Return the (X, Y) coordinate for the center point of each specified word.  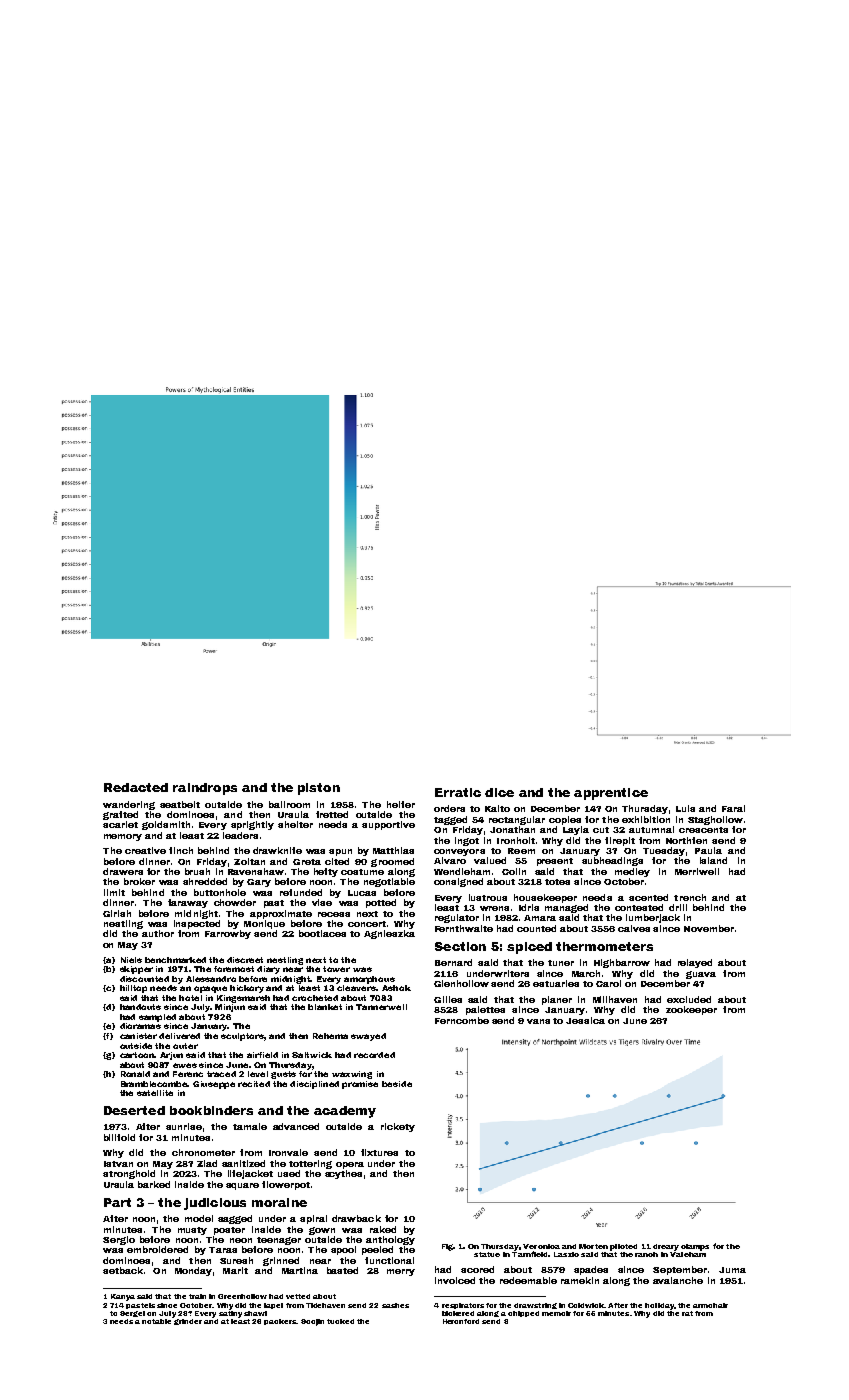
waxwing (352, 1075)
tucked (340, 1321)
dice (499, 792)
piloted (623, 1247)
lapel (273, 1306)
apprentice (611, 794)
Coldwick (586, 1305)
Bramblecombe (154, 1084)
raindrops (205, 789)
